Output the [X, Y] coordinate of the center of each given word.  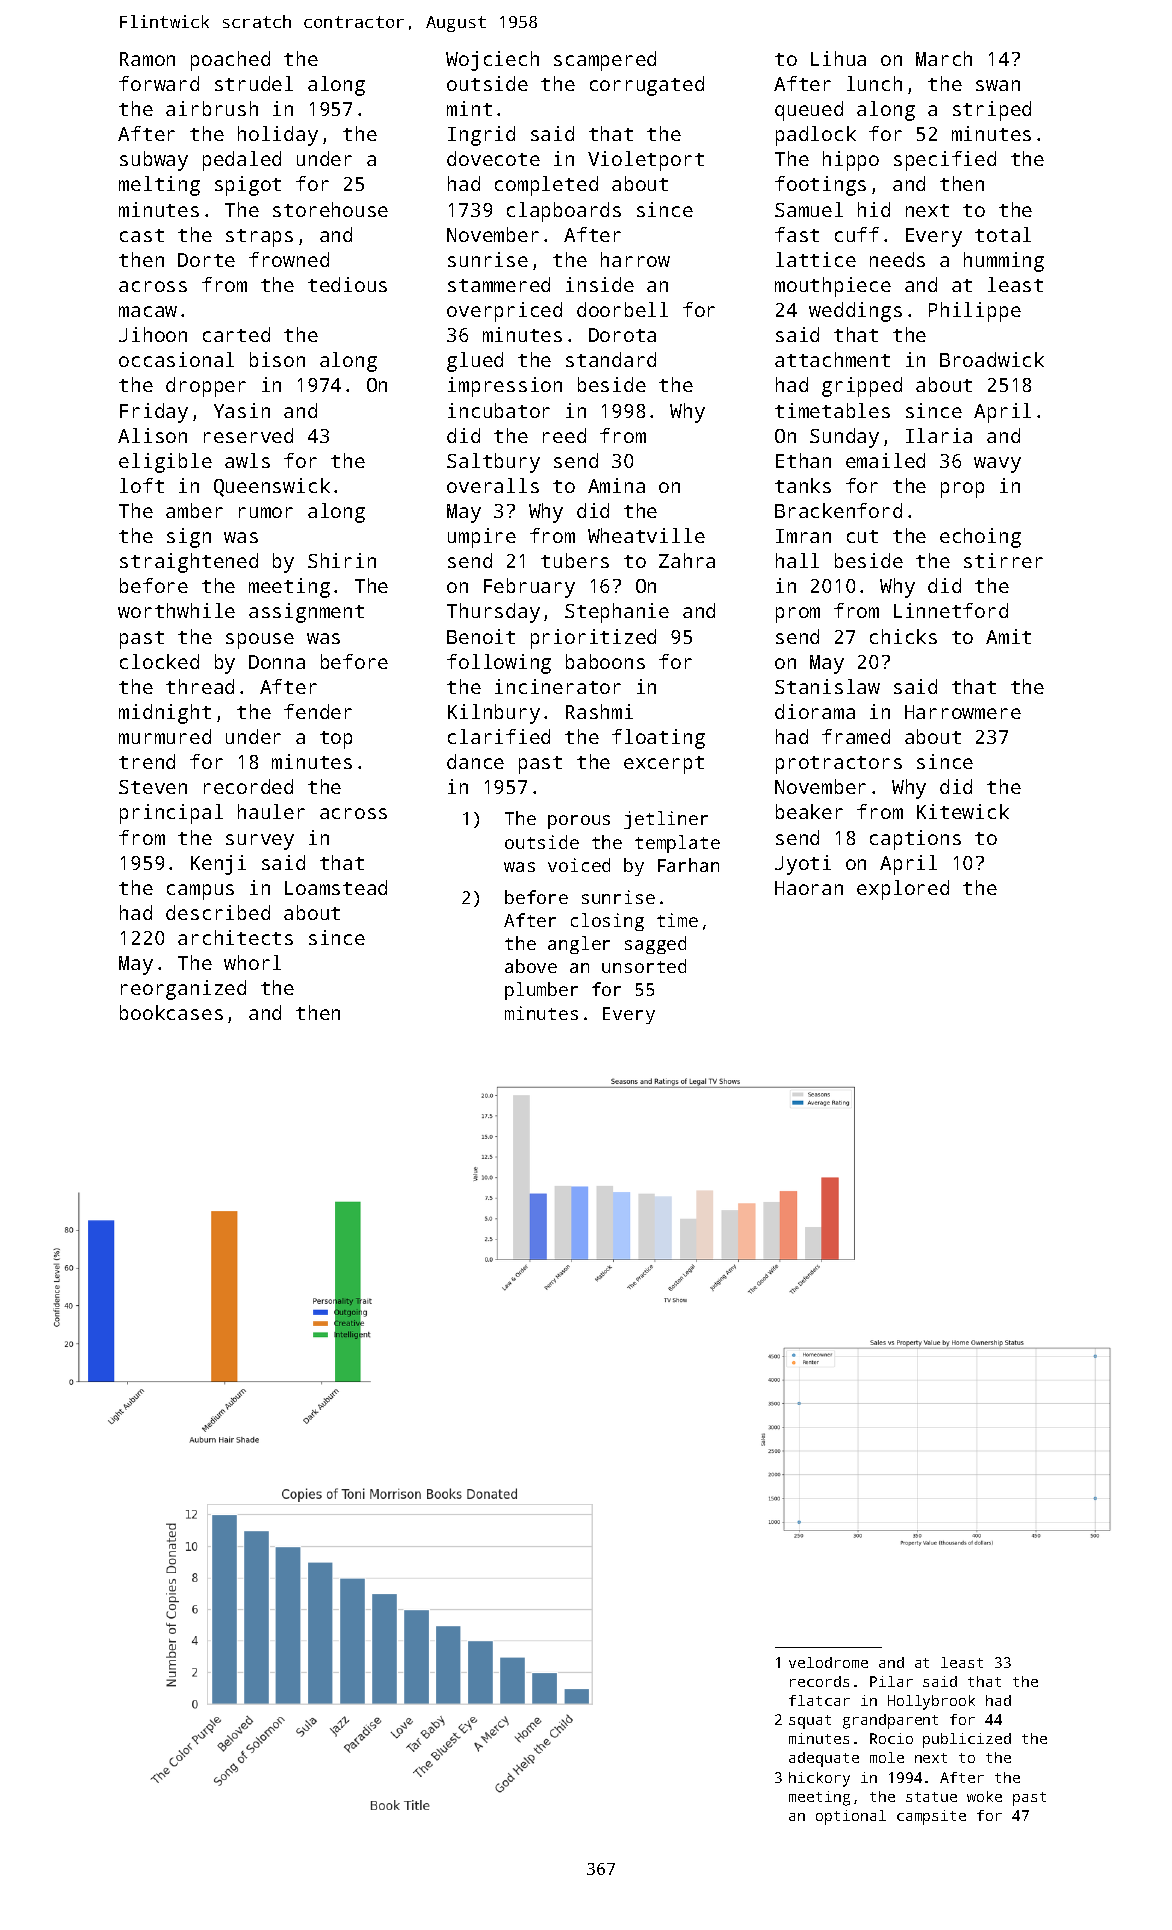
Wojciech [492, 61]
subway [154, 161]
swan [998, 85]
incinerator [558, 686]
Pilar [891, 1681]
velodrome [828, 1662]
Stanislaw [827, 686]
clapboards [564, 212]
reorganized [183, 990]
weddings [855, 312]
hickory [819, 1779]
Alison [152, 435]
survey [260, 842]
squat [810, 1722]
